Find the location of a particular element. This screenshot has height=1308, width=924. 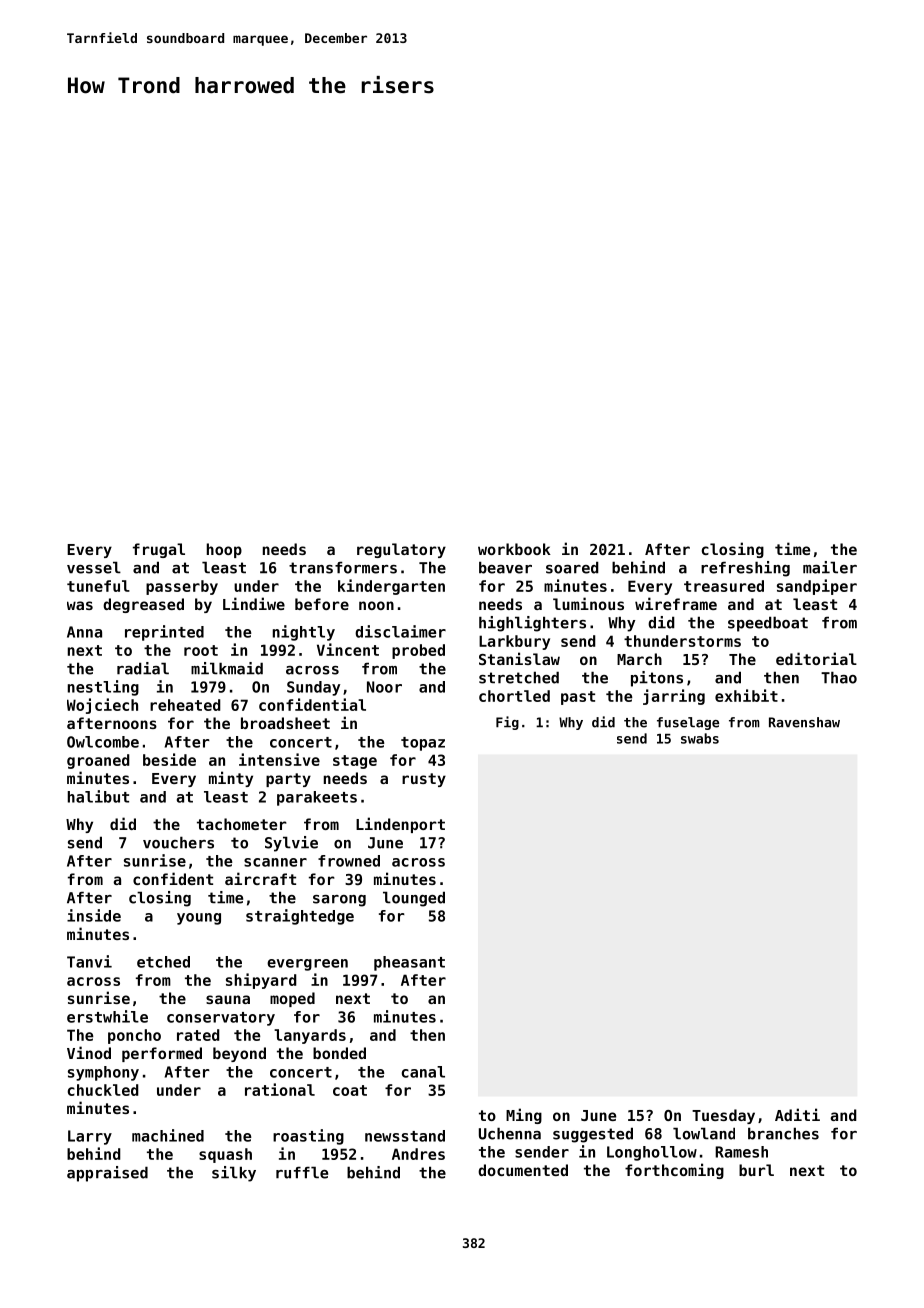

Fig is located at coordinates (507, 723).
